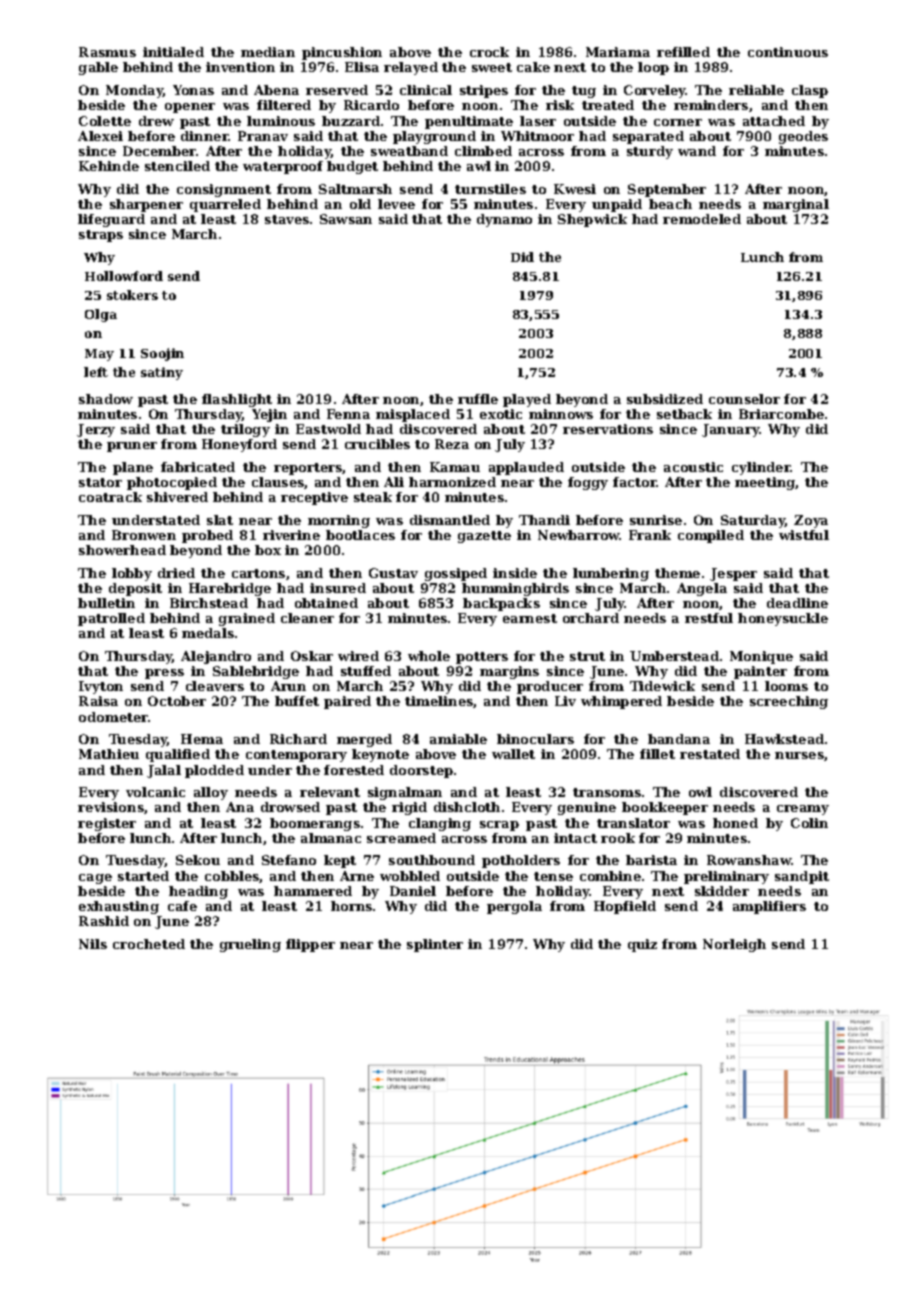  What do you see at coordinates (106, 603) in the screenshot?
I see `bulletin` at bounding box center [106, 603].
